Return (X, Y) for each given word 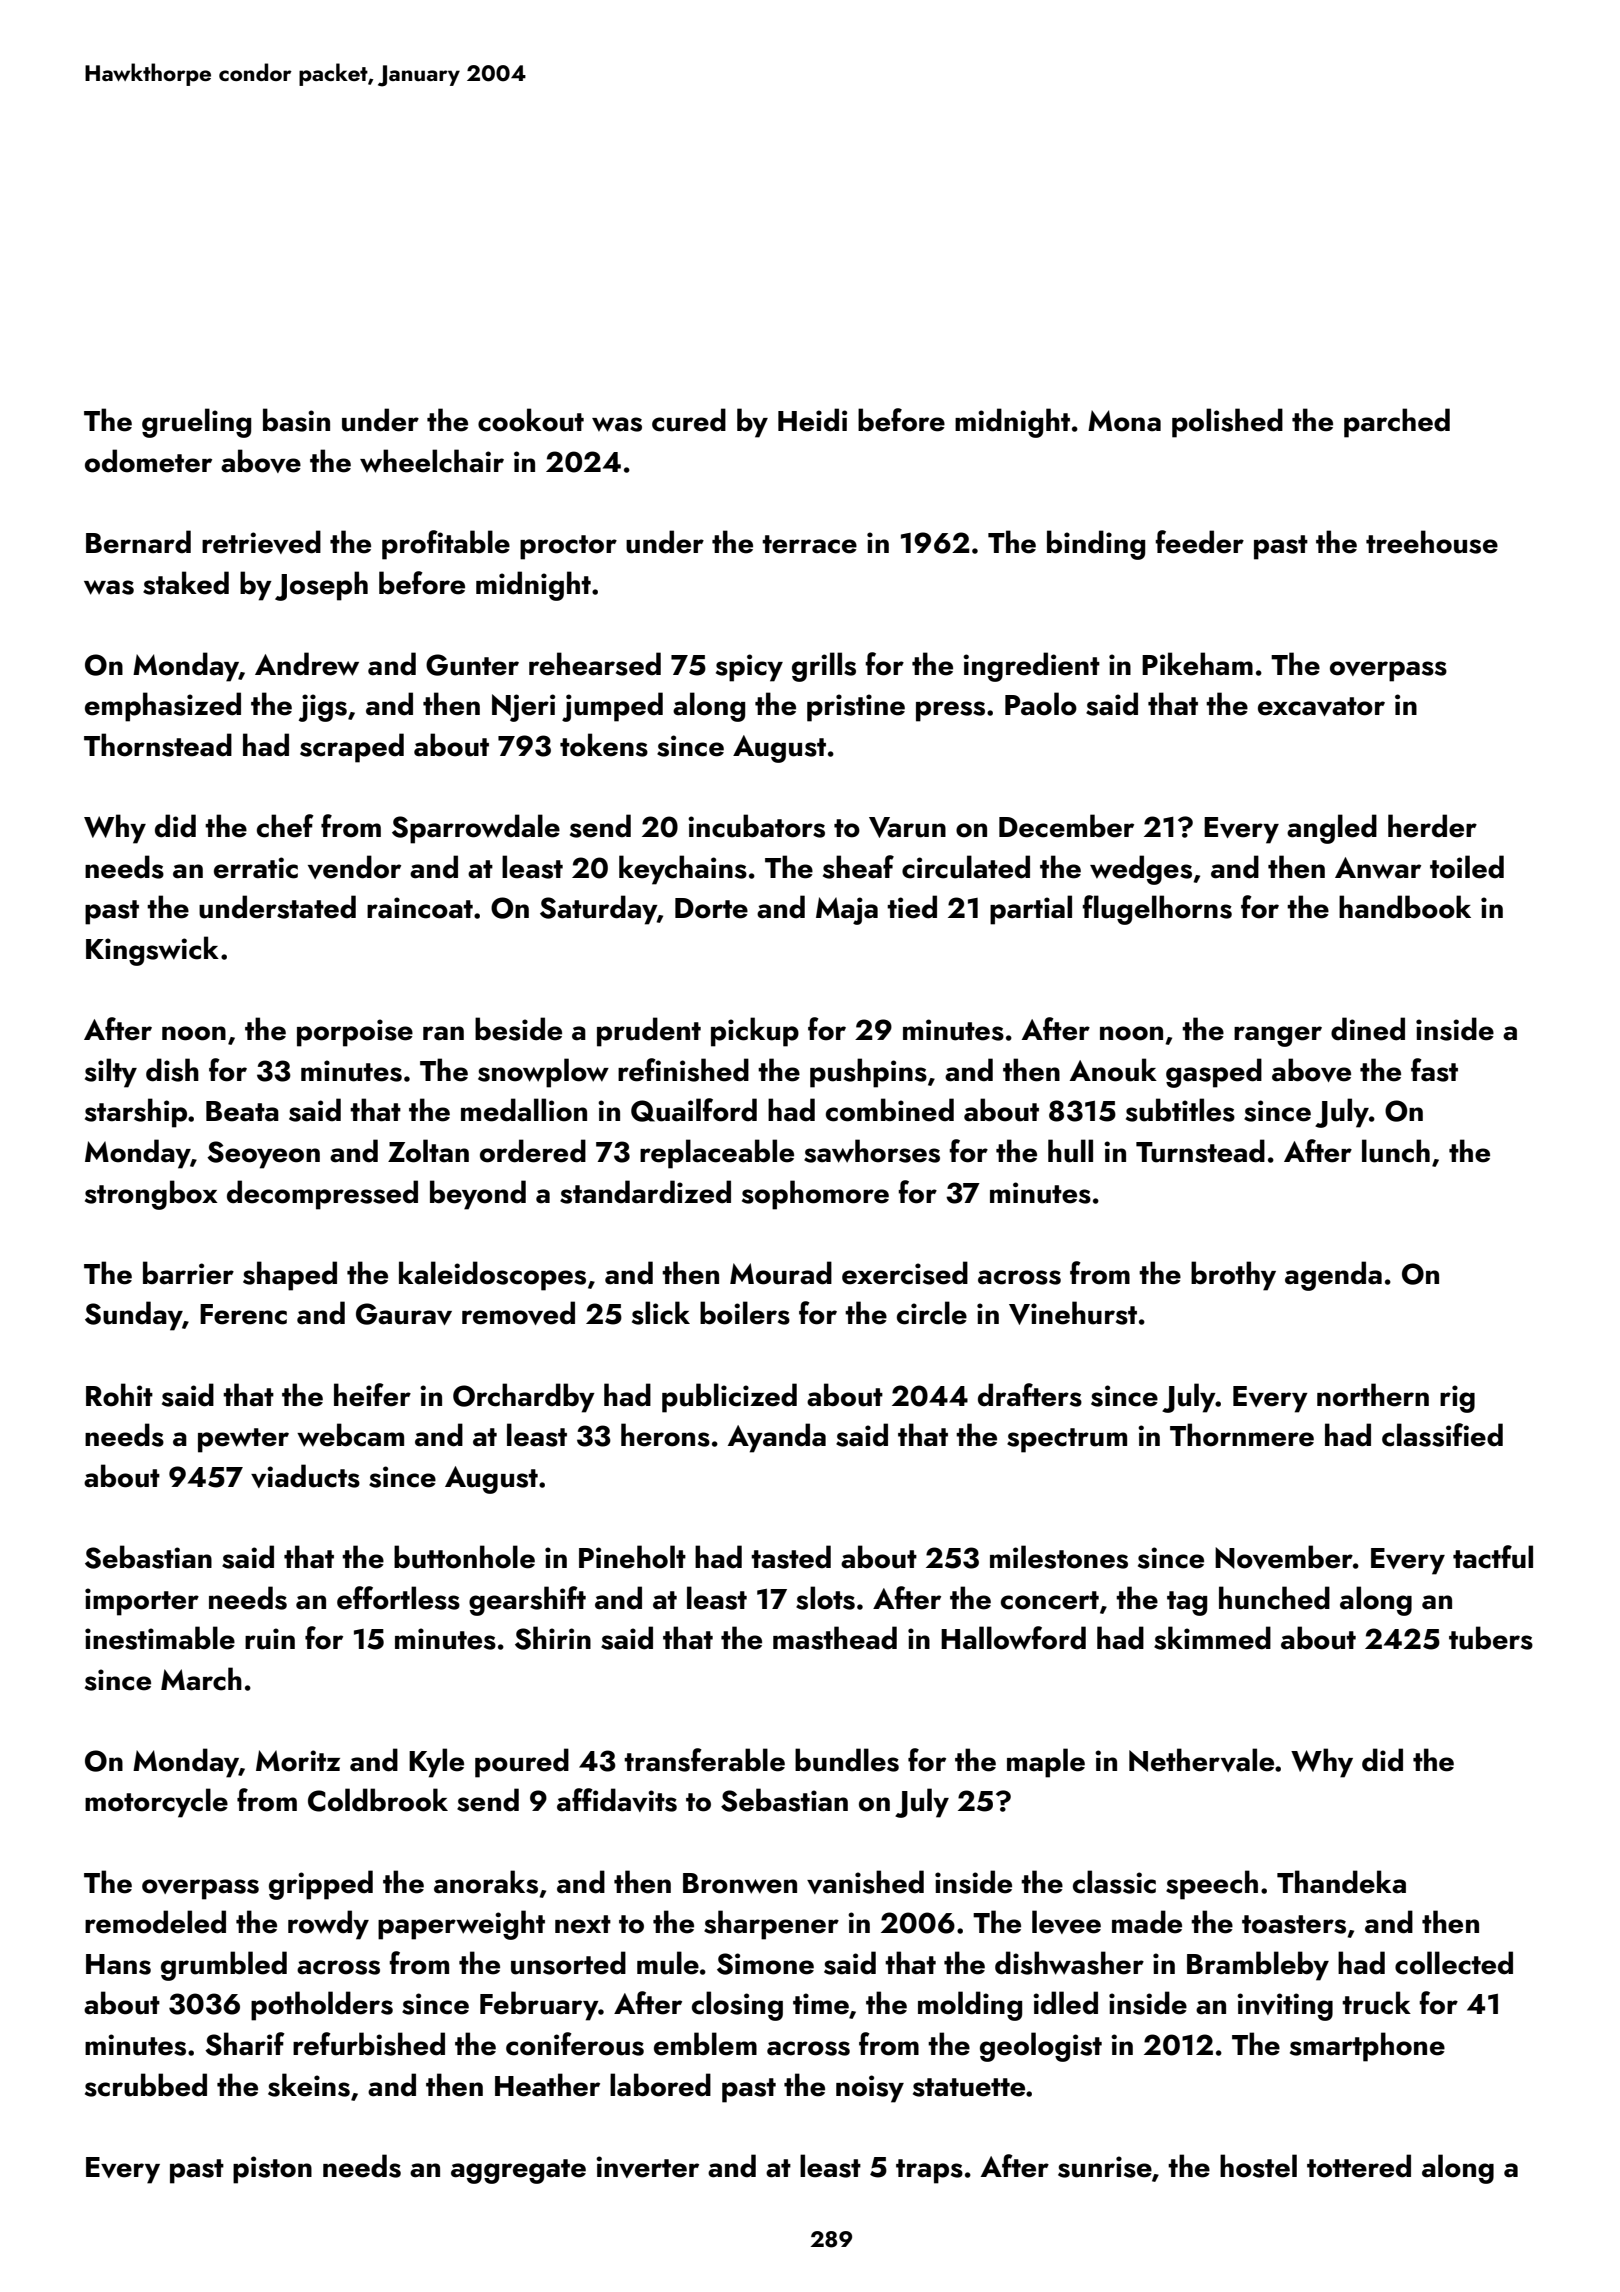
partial (1031, 910)
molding (970, 2006)
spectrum (1067, 1440)
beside (518, 1029)
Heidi (812, 420)
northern (1373, 1395)
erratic (256, 868)
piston (272, 2170)
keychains (683, 870)
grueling (196, 423)
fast (1434, 1070)
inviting (1285, 2007)
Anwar (1378, 868)
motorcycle (156, 1803)
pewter (243, 1440)
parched (1397, 423)
